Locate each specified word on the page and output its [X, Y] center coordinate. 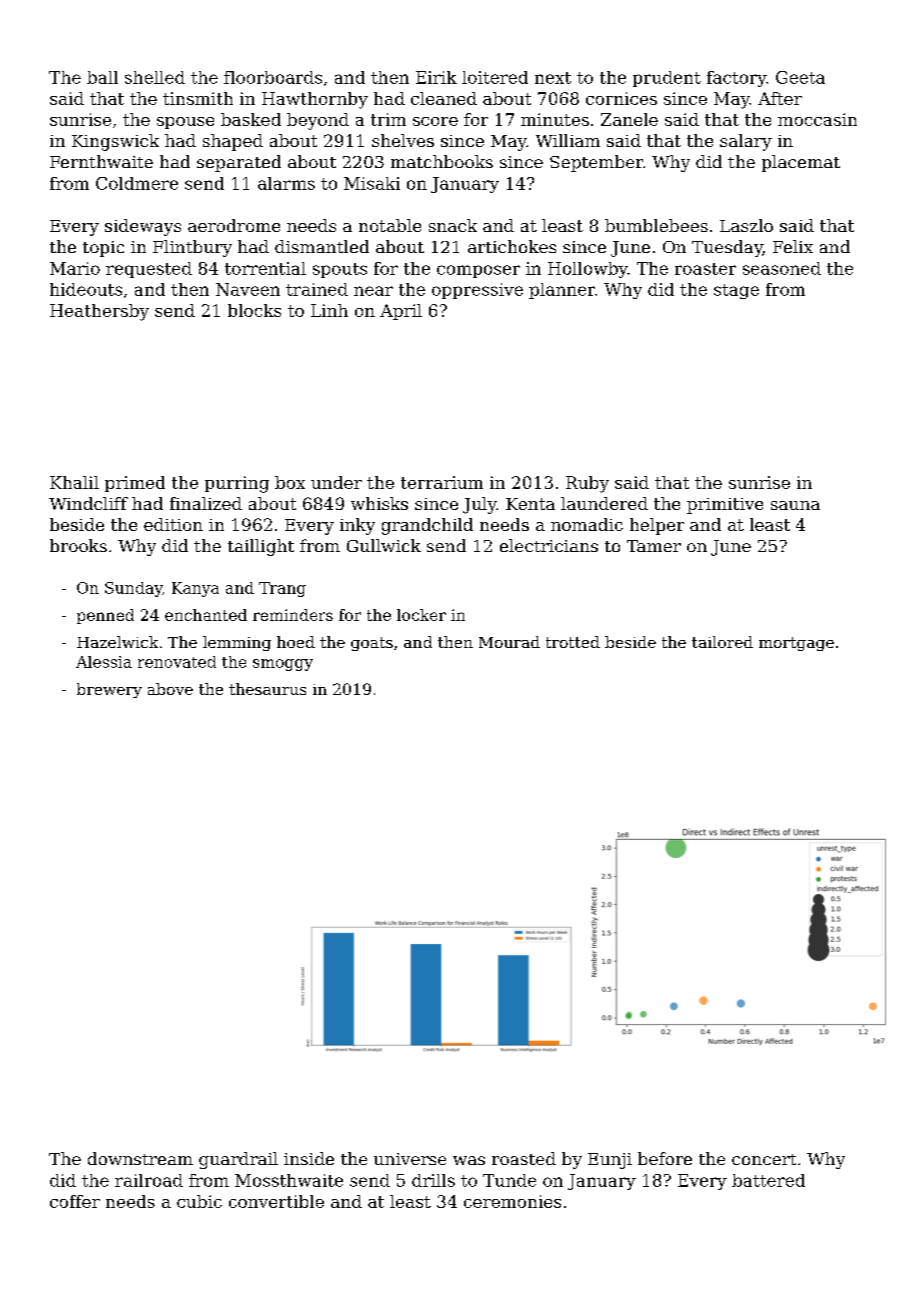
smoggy [283, 665]
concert [764, 1159]
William [568, 140]
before [665, 1158]
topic [103, 249]
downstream [140, 1158]
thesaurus [267, 689]
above [170, 689]
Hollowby [588, 270]
